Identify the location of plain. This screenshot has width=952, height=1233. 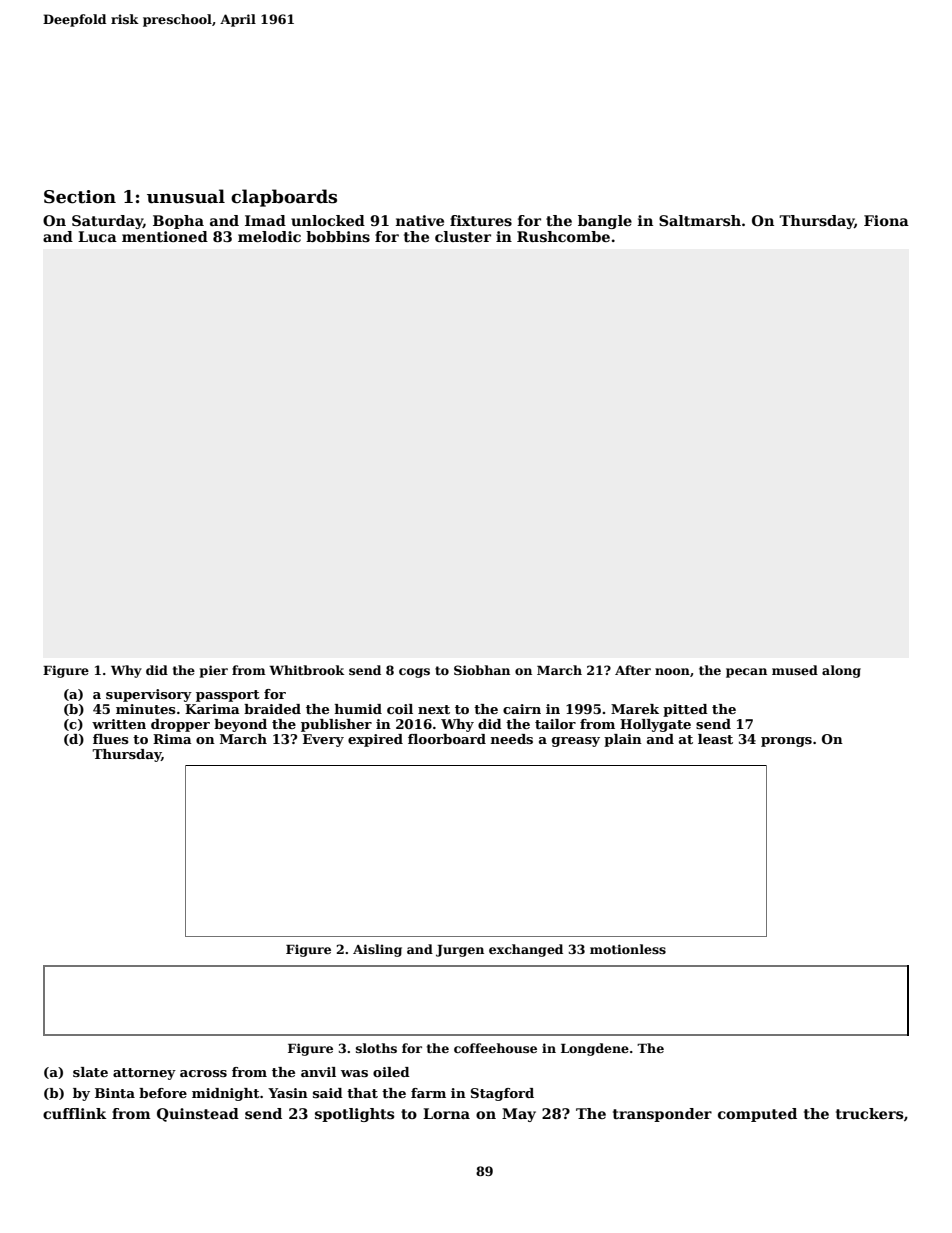
(623, 740).
